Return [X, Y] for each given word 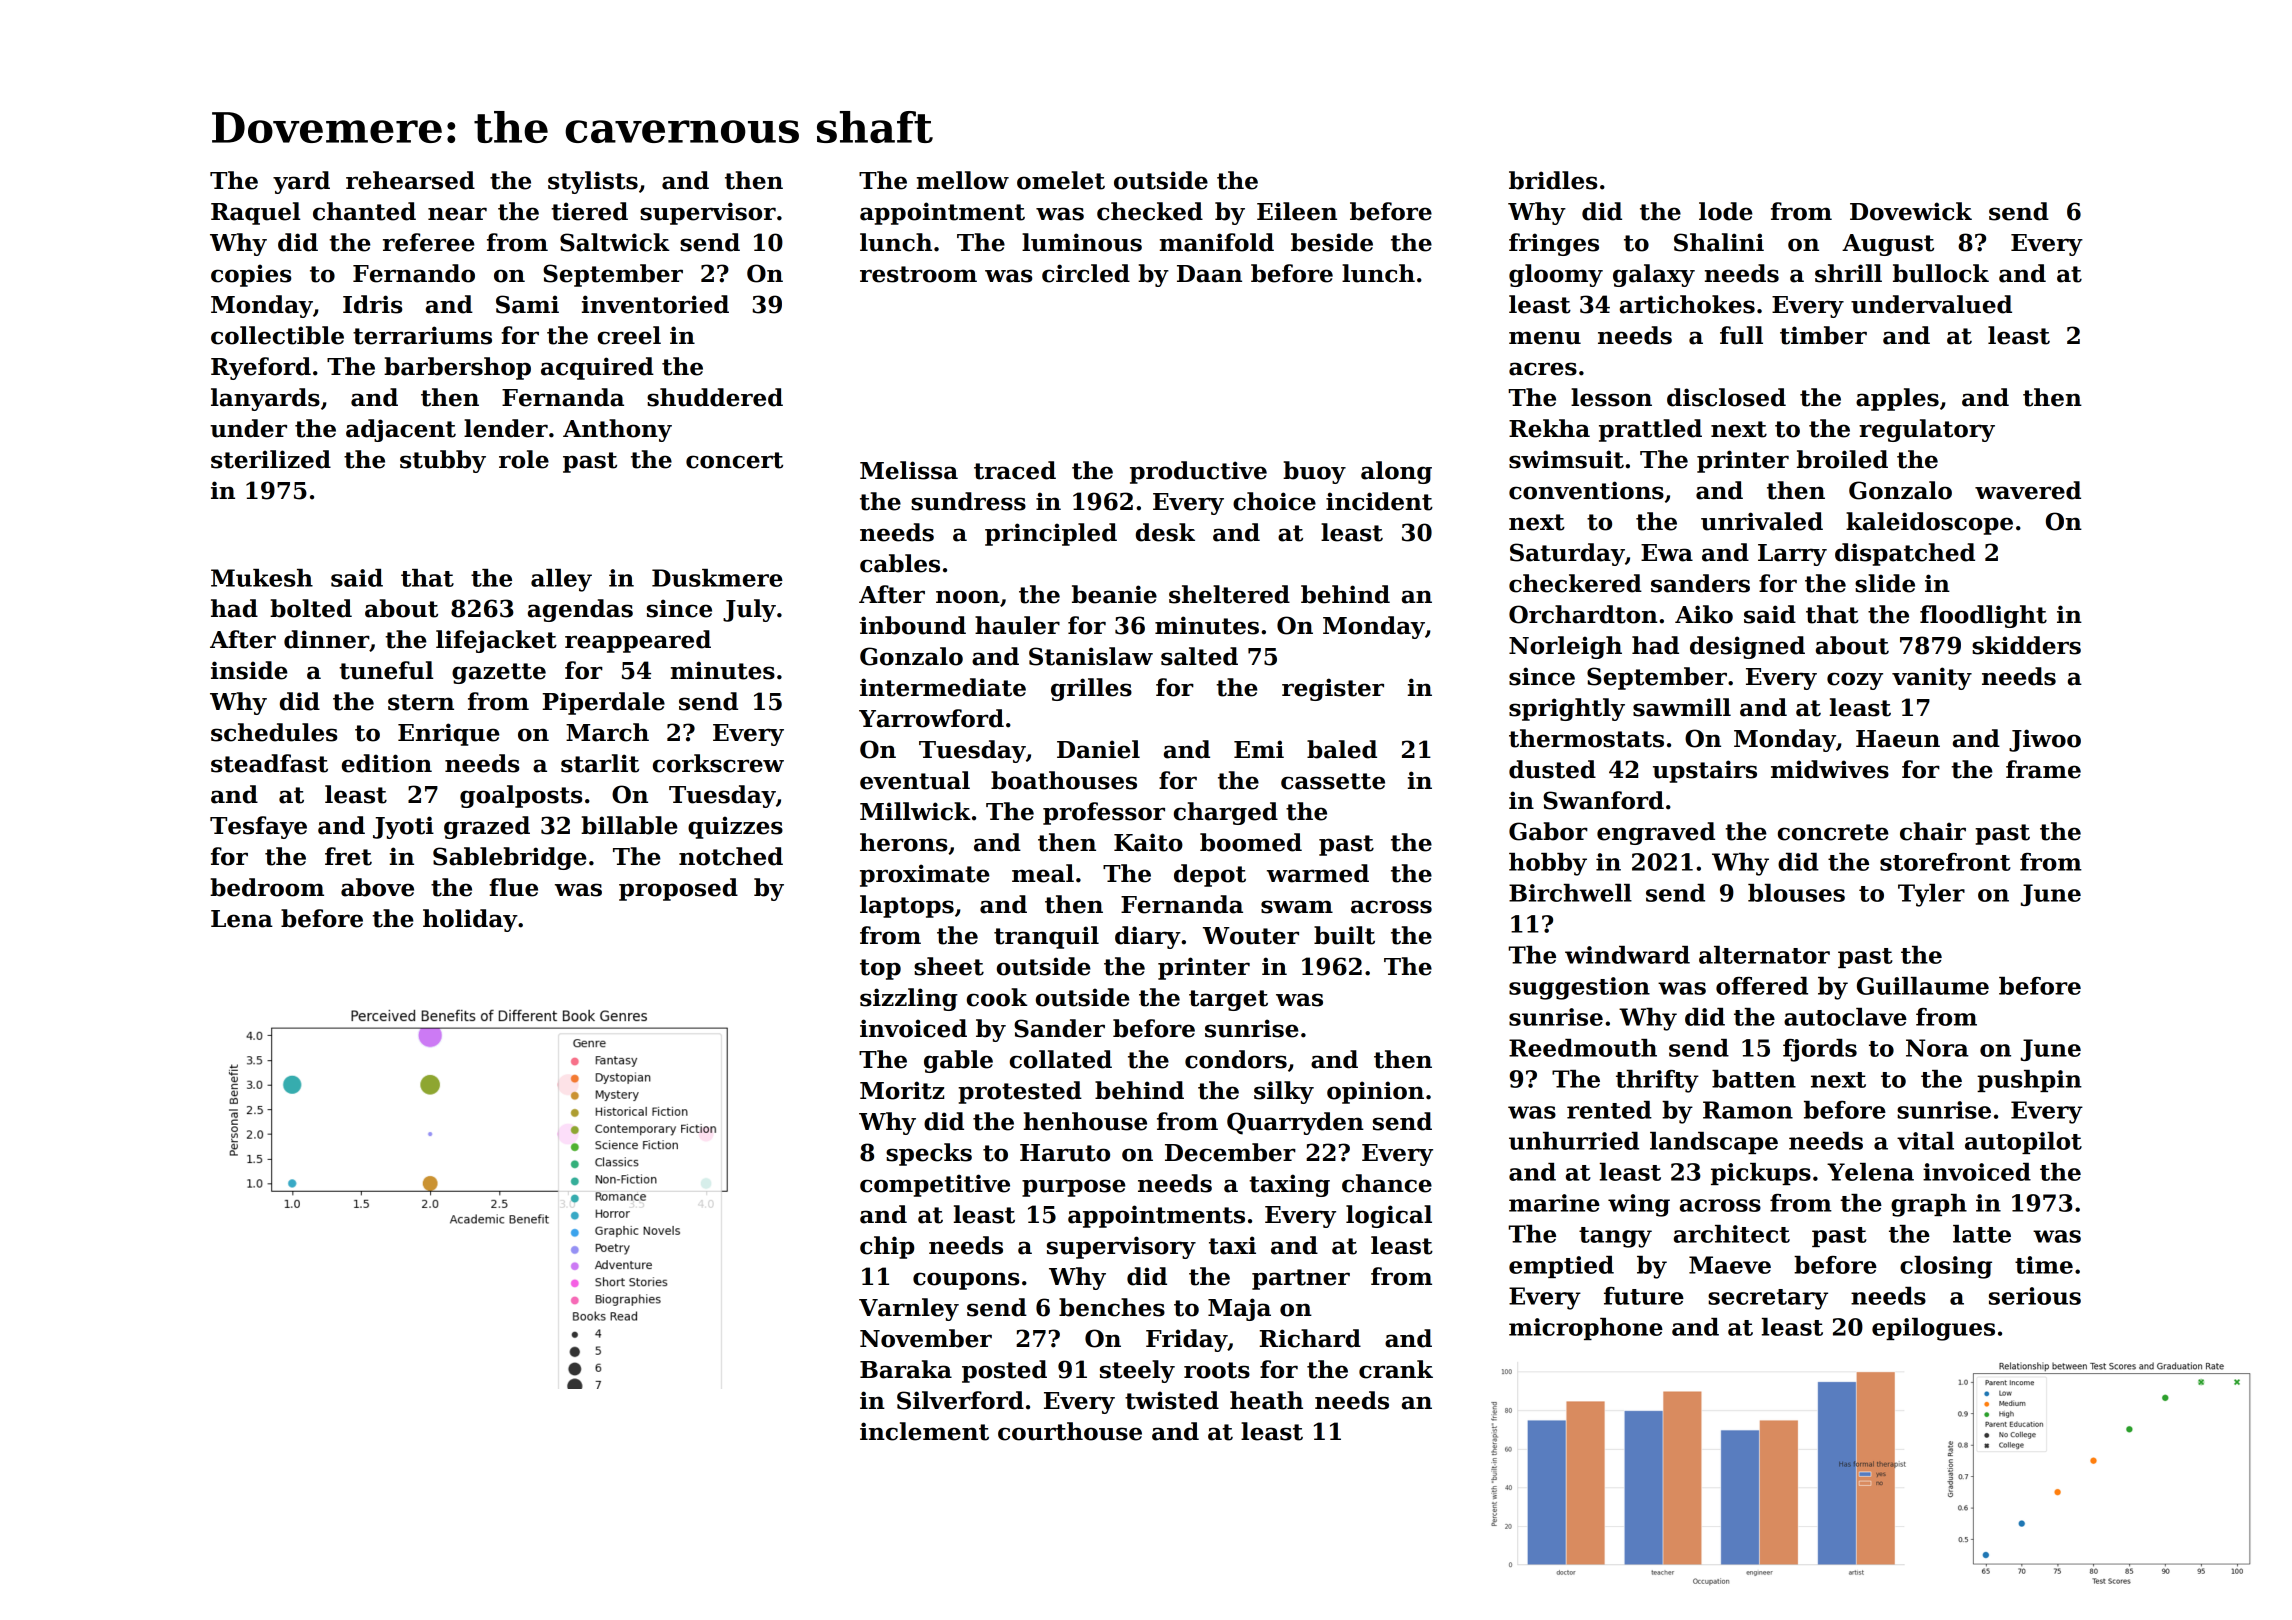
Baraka [906, 1369]
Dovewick [1911, 211]
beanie [1114, 594]
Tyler [1931, 895]
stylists [593, 182]
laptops [907, 906]
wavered [2028, 490]
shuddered [715, 397]
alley [561, 580]
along [1396, 472]
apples [1897, 399]
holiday [470, 920]
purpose [1074, 1188]
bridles [1553, 180]
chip [887, 1247]
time [2044, 1265]
